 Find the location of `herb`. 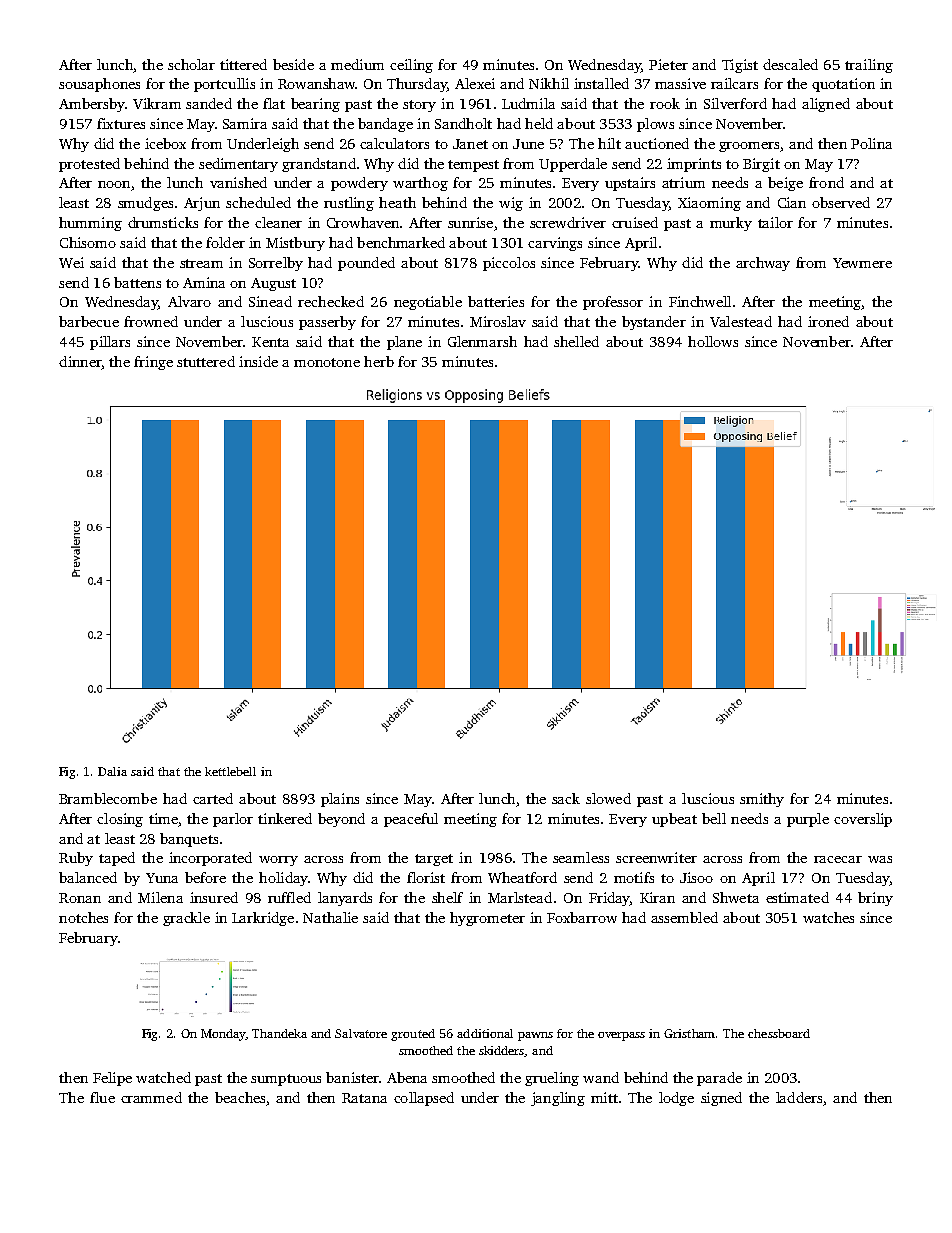

herb is located at coordinates (379, 361).
